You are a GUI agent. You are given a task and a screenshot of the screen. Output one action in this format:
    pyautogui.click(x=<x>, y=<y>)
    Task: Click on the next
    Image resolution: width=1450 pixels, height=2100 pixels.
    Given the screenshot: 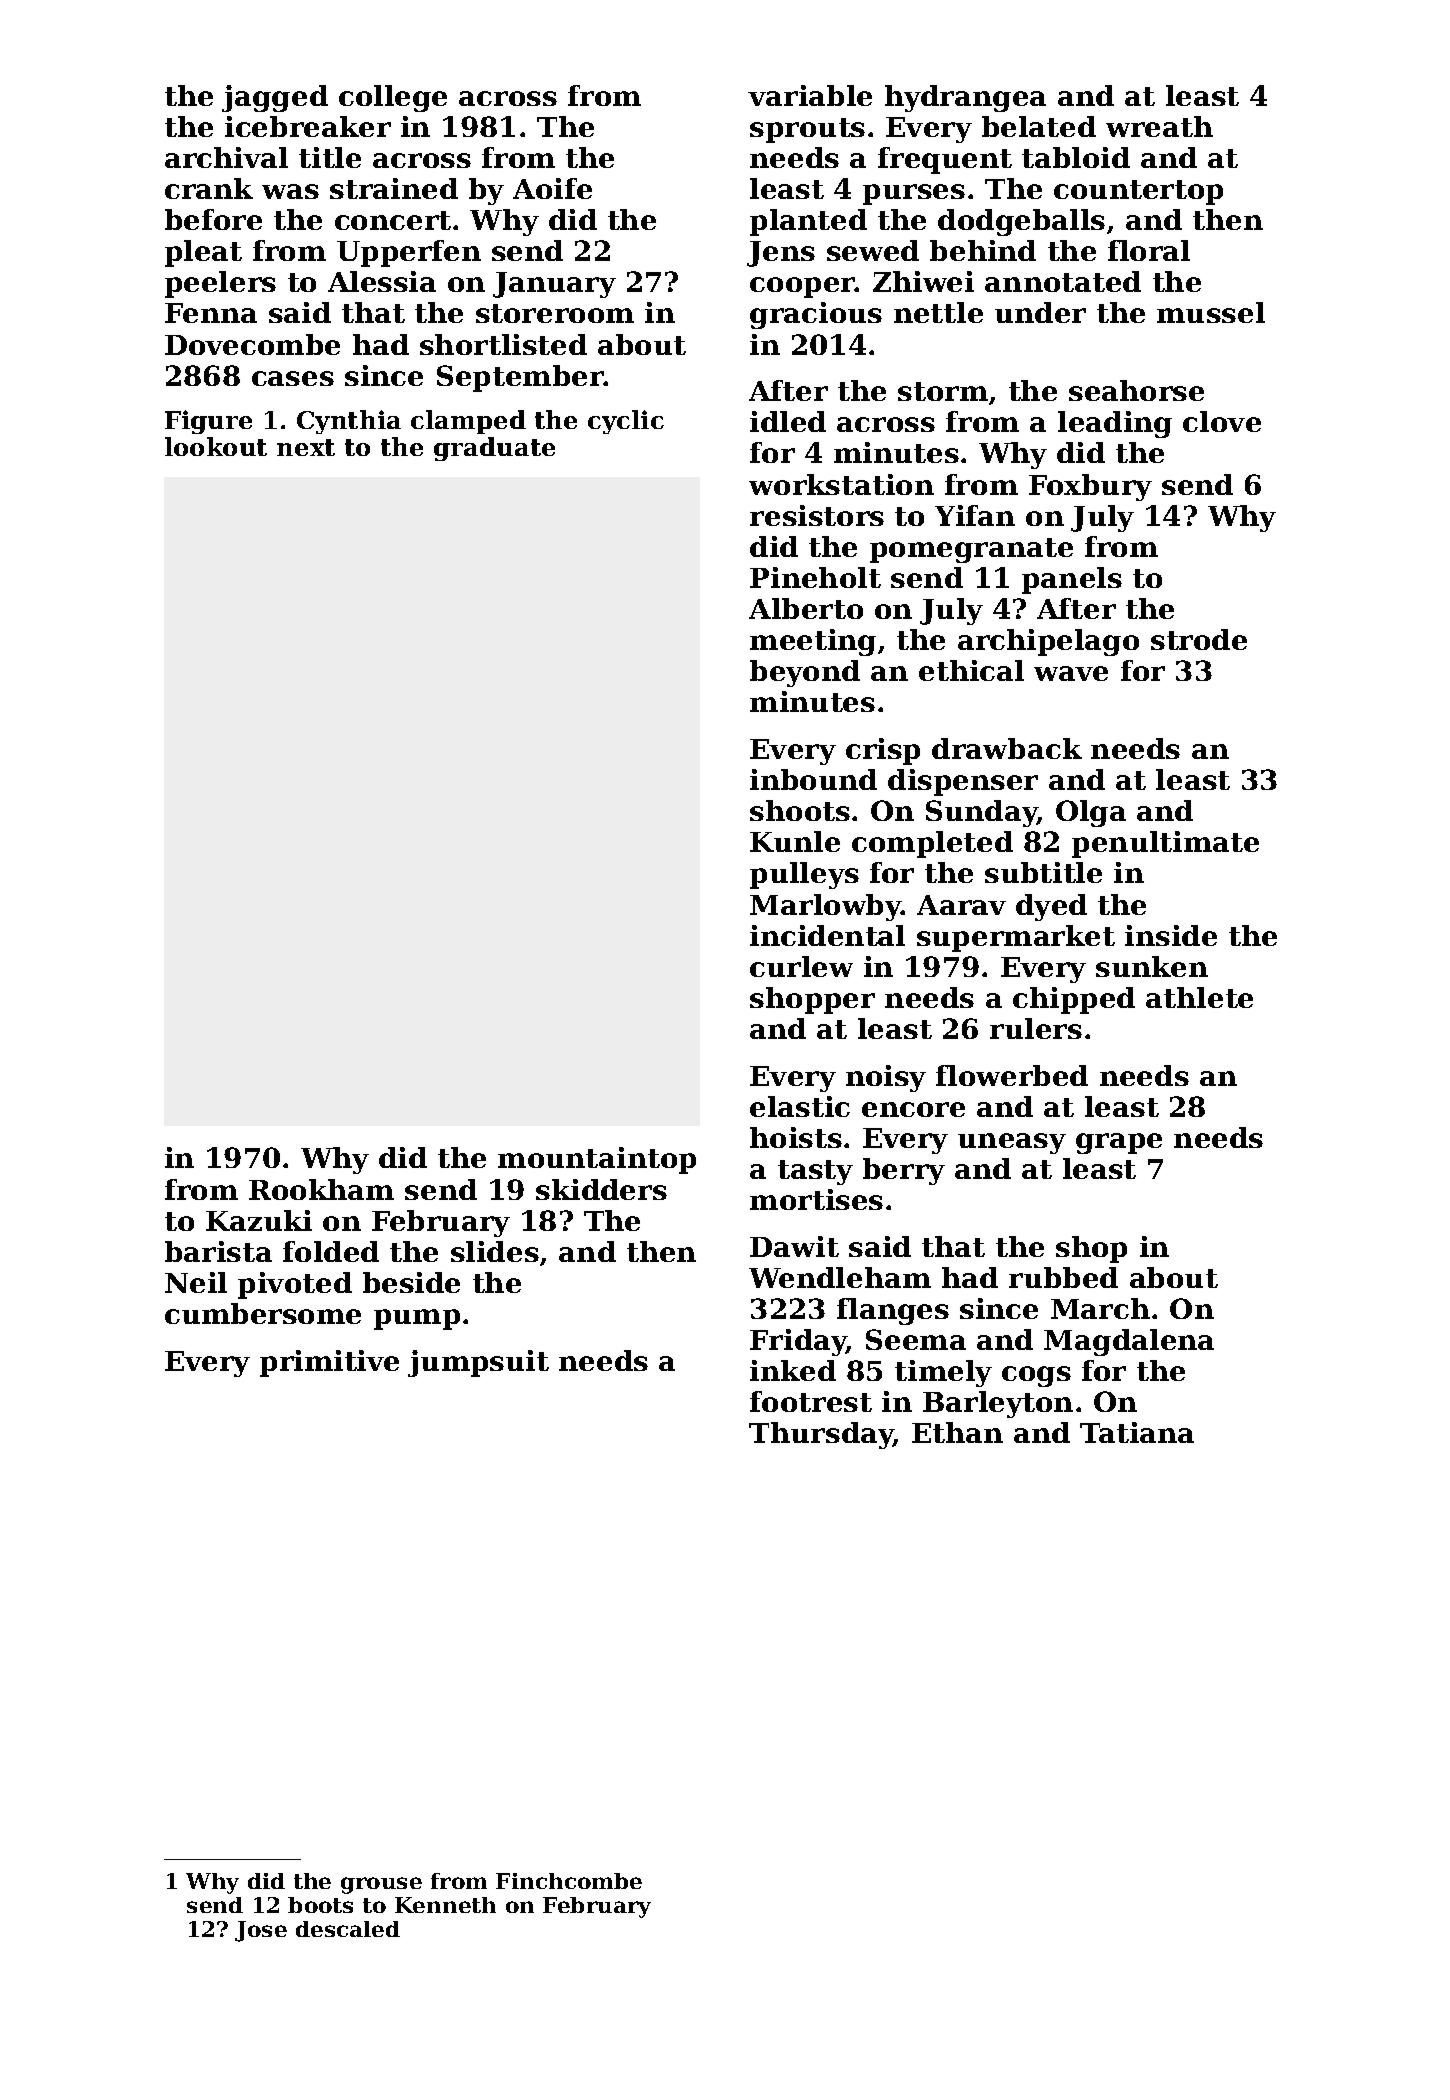 What is the action you would take?
    pyautogui.click(x=306, y=447)
